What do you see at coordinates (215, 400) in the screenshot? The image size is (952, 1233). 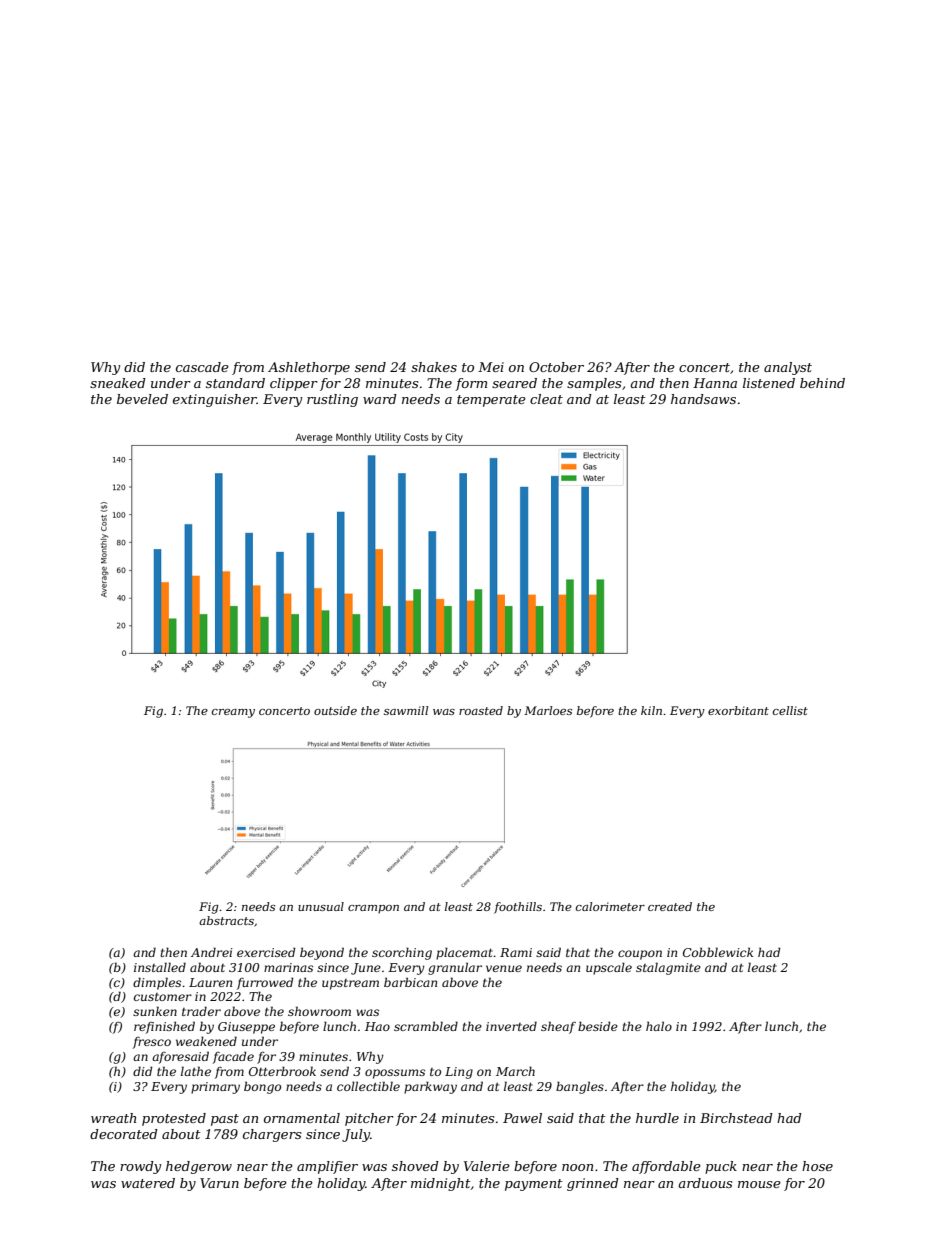 I see `extinguisher` at bounding box center [215, 400].
